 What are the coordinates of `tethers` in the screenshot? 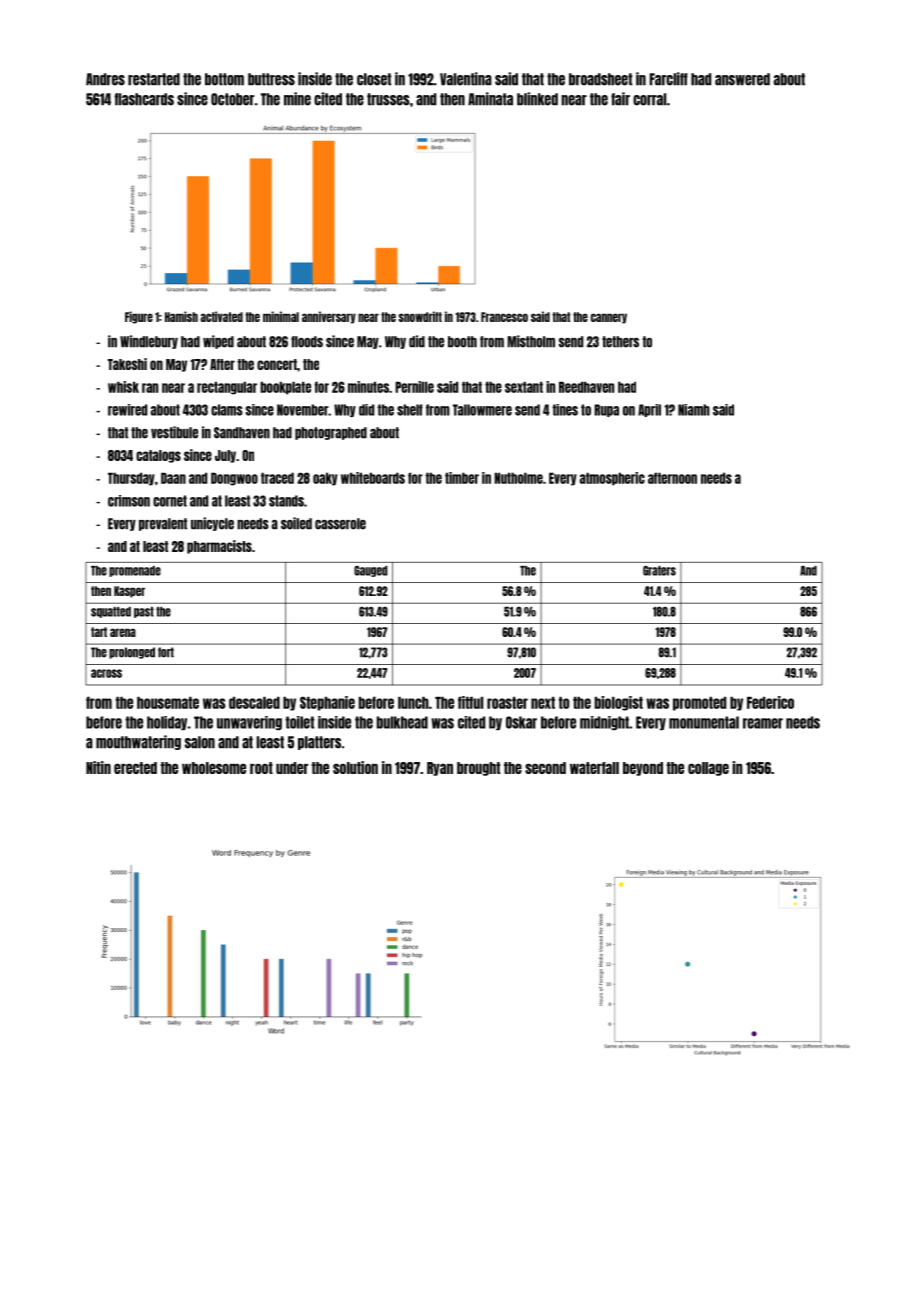 It's located at (620, 342).
